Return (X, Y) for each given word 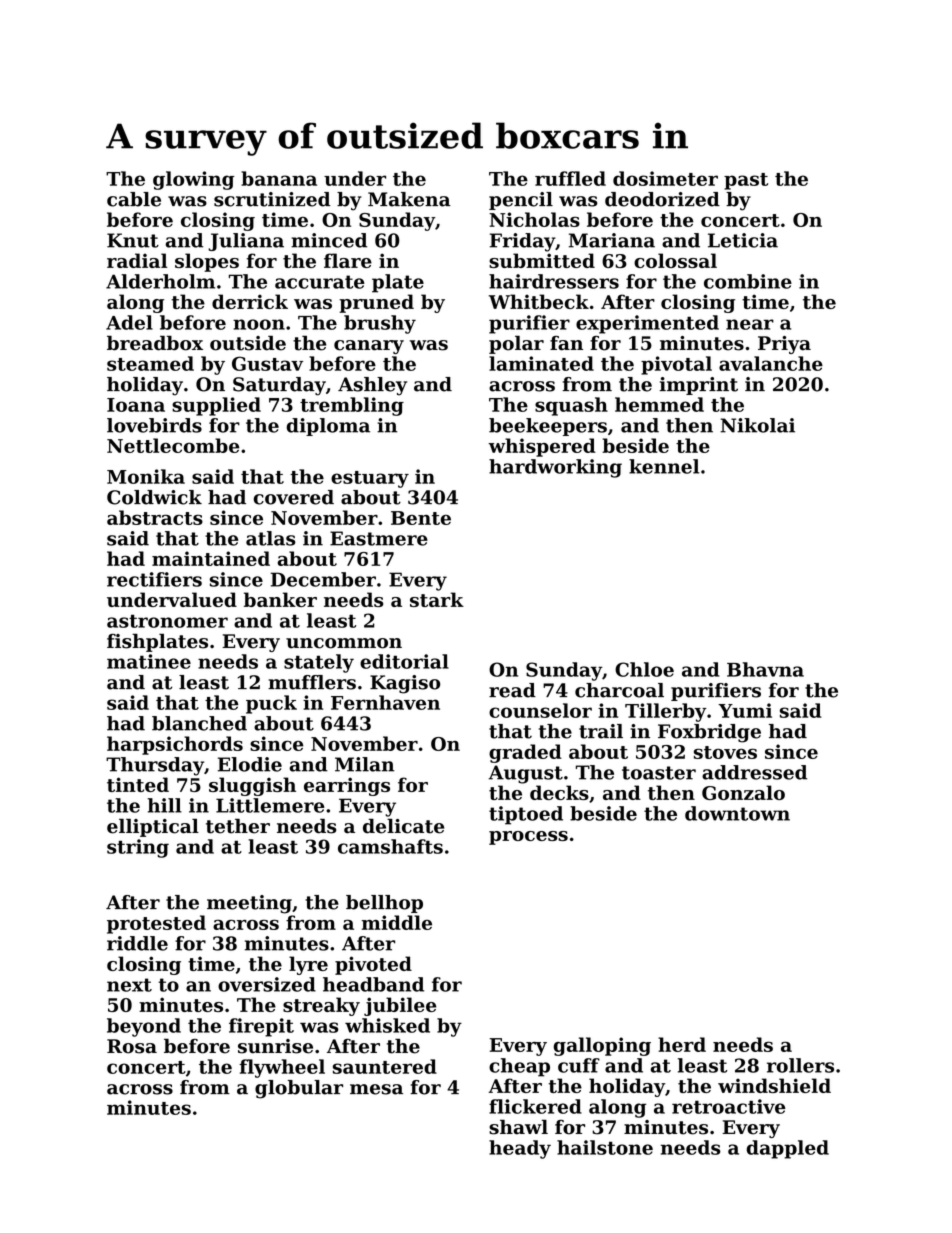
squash (571, 406)
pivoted (373, 965)
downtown (737, 813)
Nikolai (757, 425)
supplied (216, 406)
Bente (421, 518)
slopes (207, 262)
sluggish (252, 786)
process (528, 838)
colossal (675, 260)
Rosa (132, 1046)
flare (348, 260)
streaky (321, 1006)
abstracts (155, 517)
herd (682, 1044)
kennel (664, 466)
